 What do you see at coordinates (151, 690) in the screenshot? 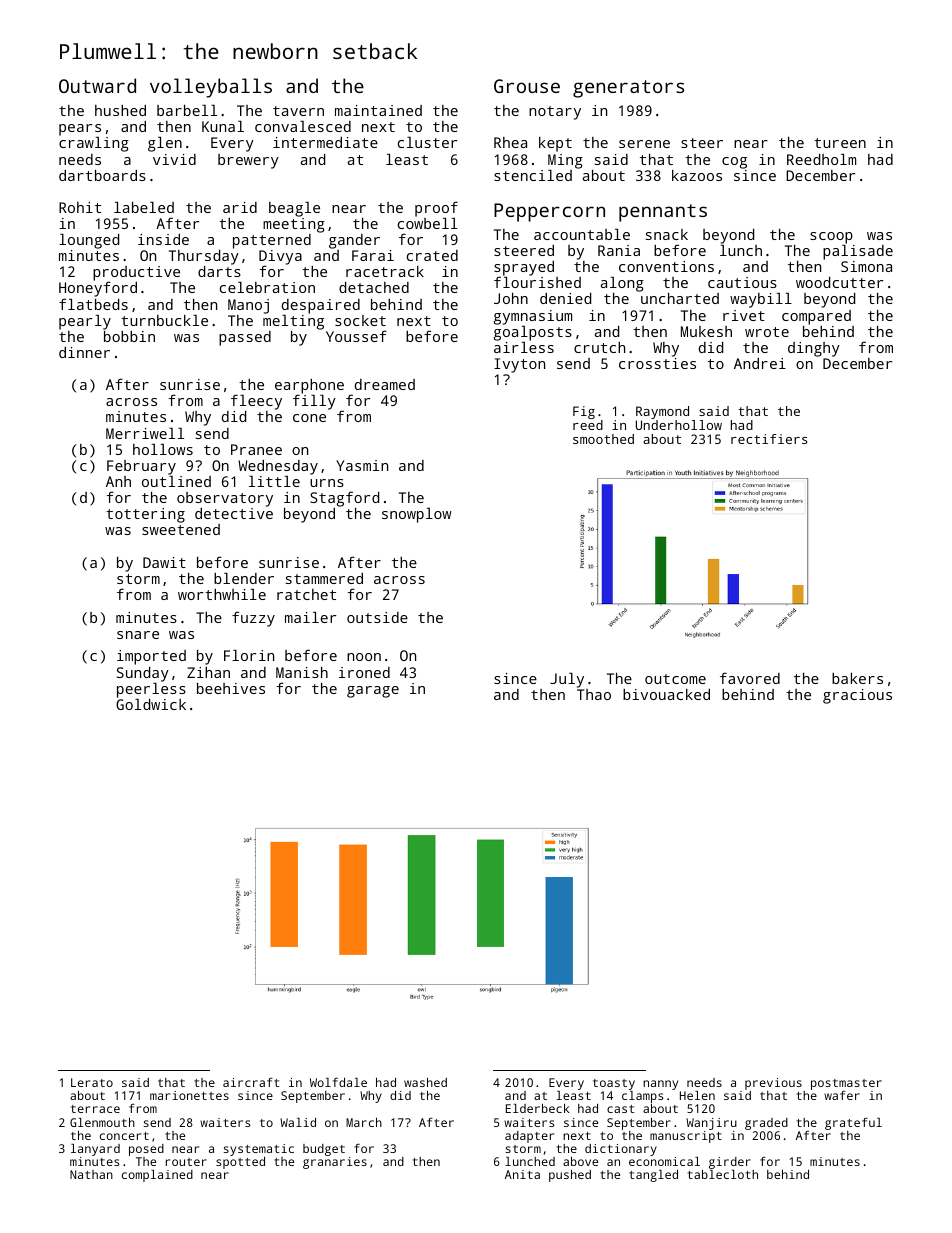
I see `peerless` at bounding box center [151, 690].
